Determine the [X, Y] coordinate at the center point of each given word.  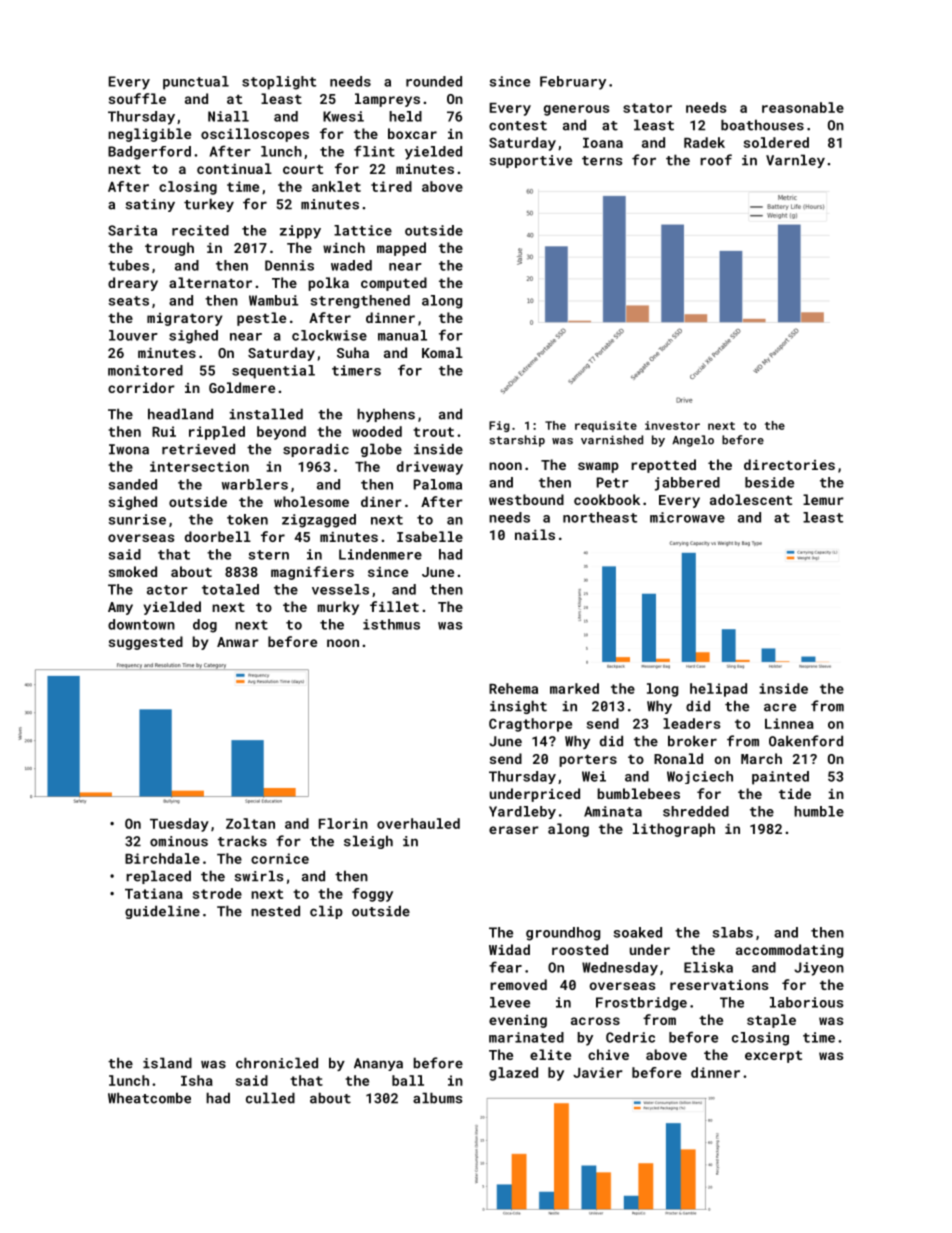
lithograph [674, 830]
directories [789, 464]
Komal [442, 352]
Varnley [795, 161]
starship [517, 441]
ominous [179, 841]
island [167, 1063]
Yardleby [522, 812]
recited [200, 230]
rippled [217, 433]
